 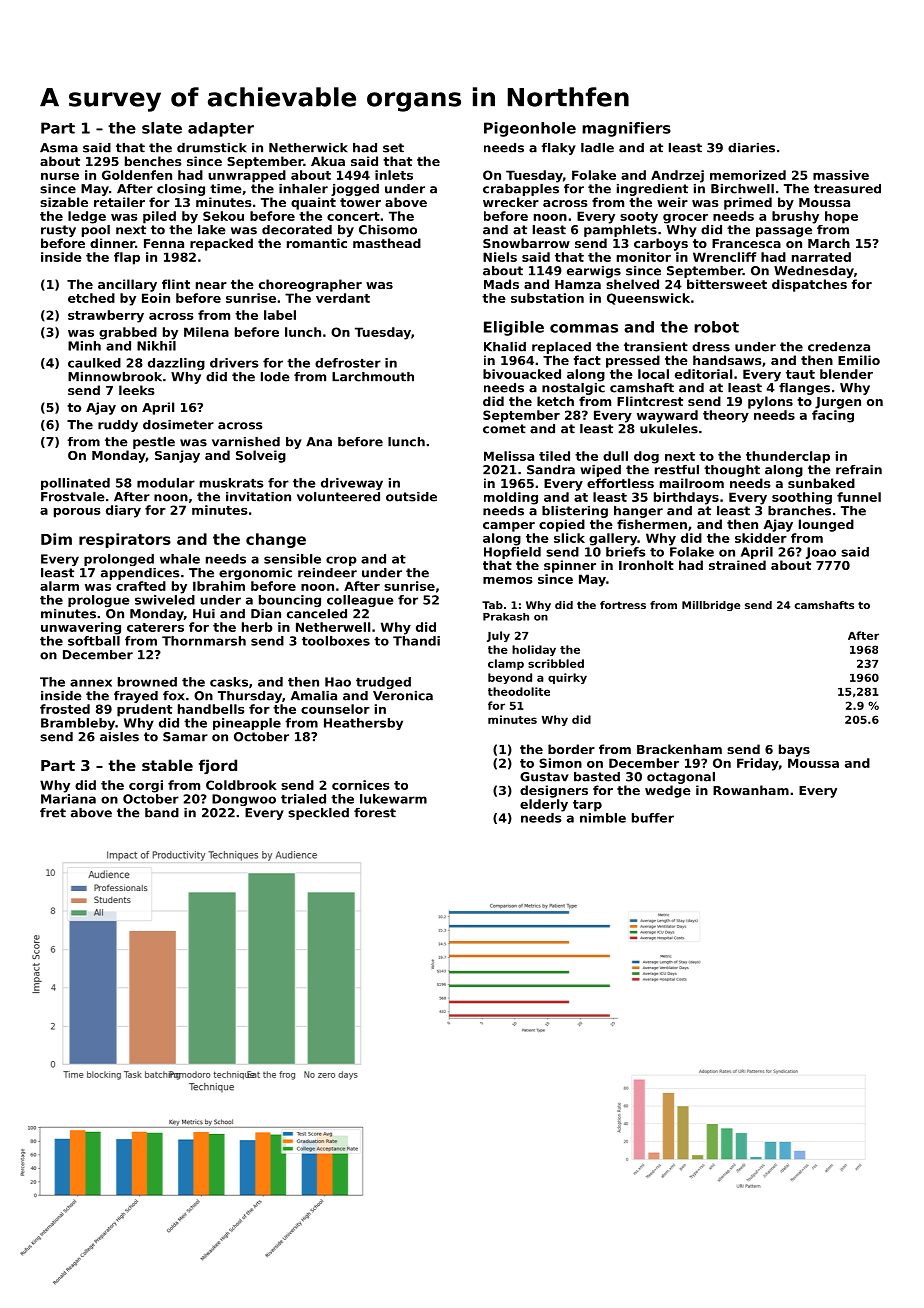 What do you see at coordinates (514, 328) in the screenshot?
I see `Eligible` at bounding box center [514, 328].
